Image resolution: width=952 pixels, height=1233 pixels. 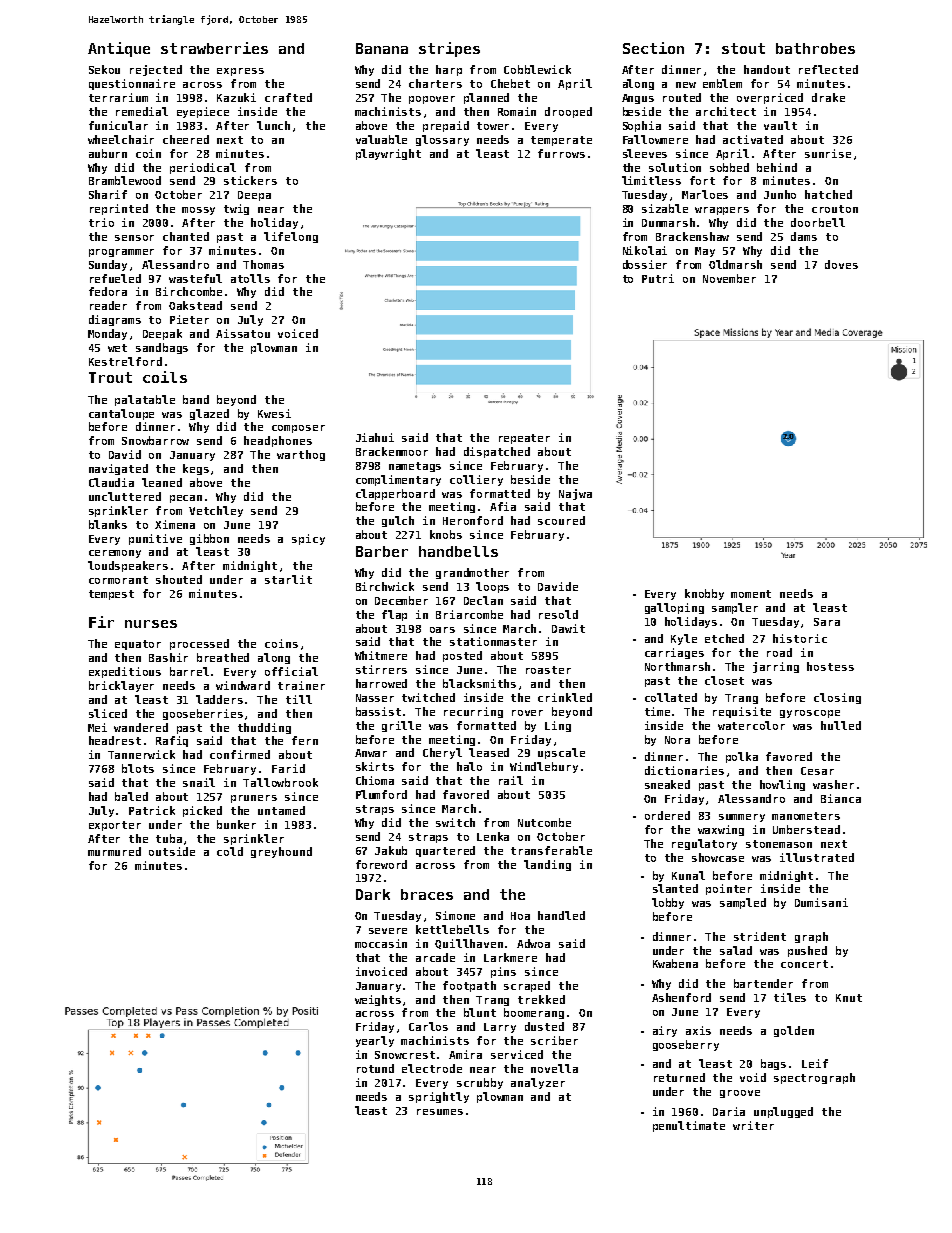 I want to click on Umberstead, so click(x=806, y=829).
